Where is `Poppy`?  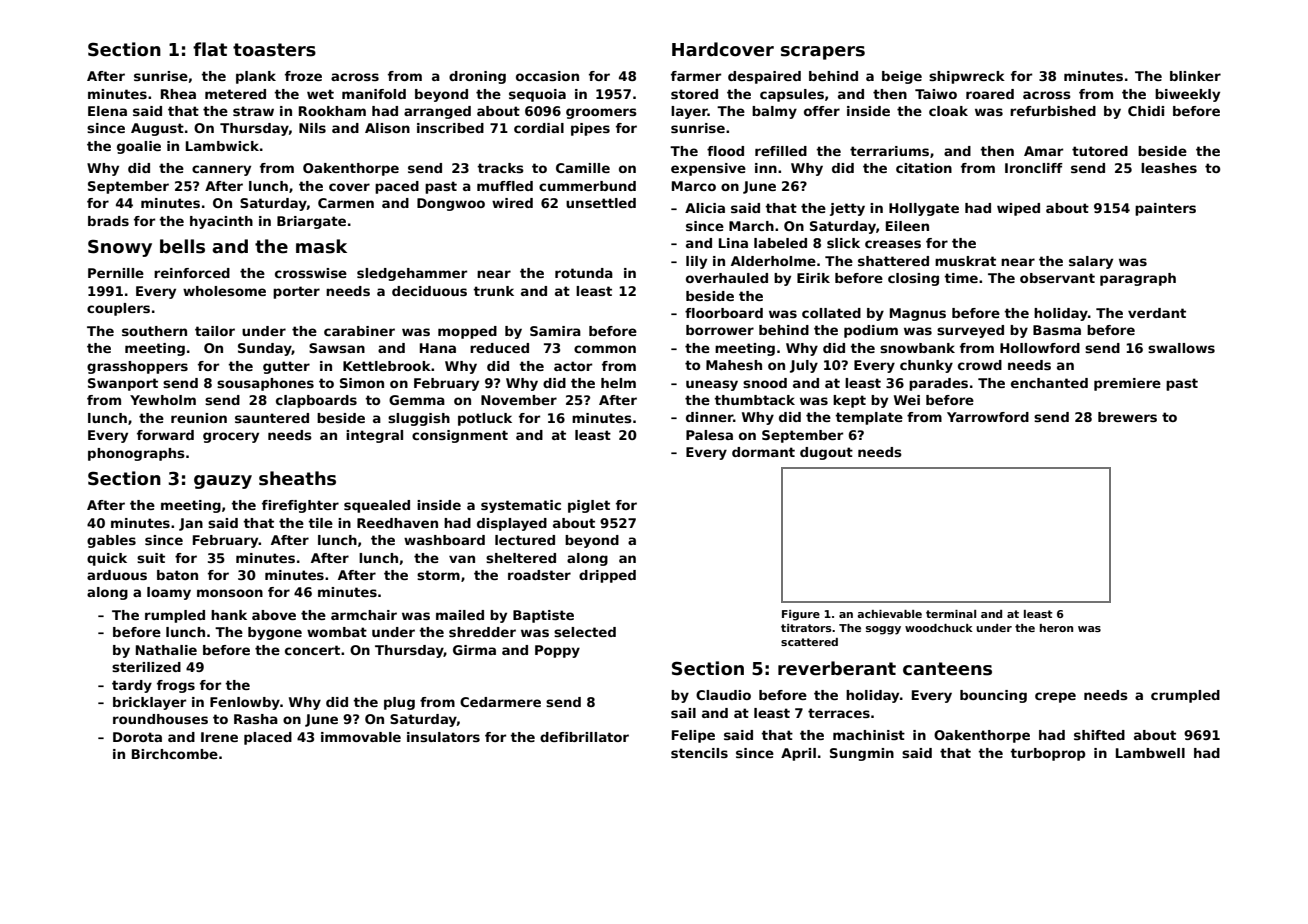
Poppy is located at coordinates (557, 651).
